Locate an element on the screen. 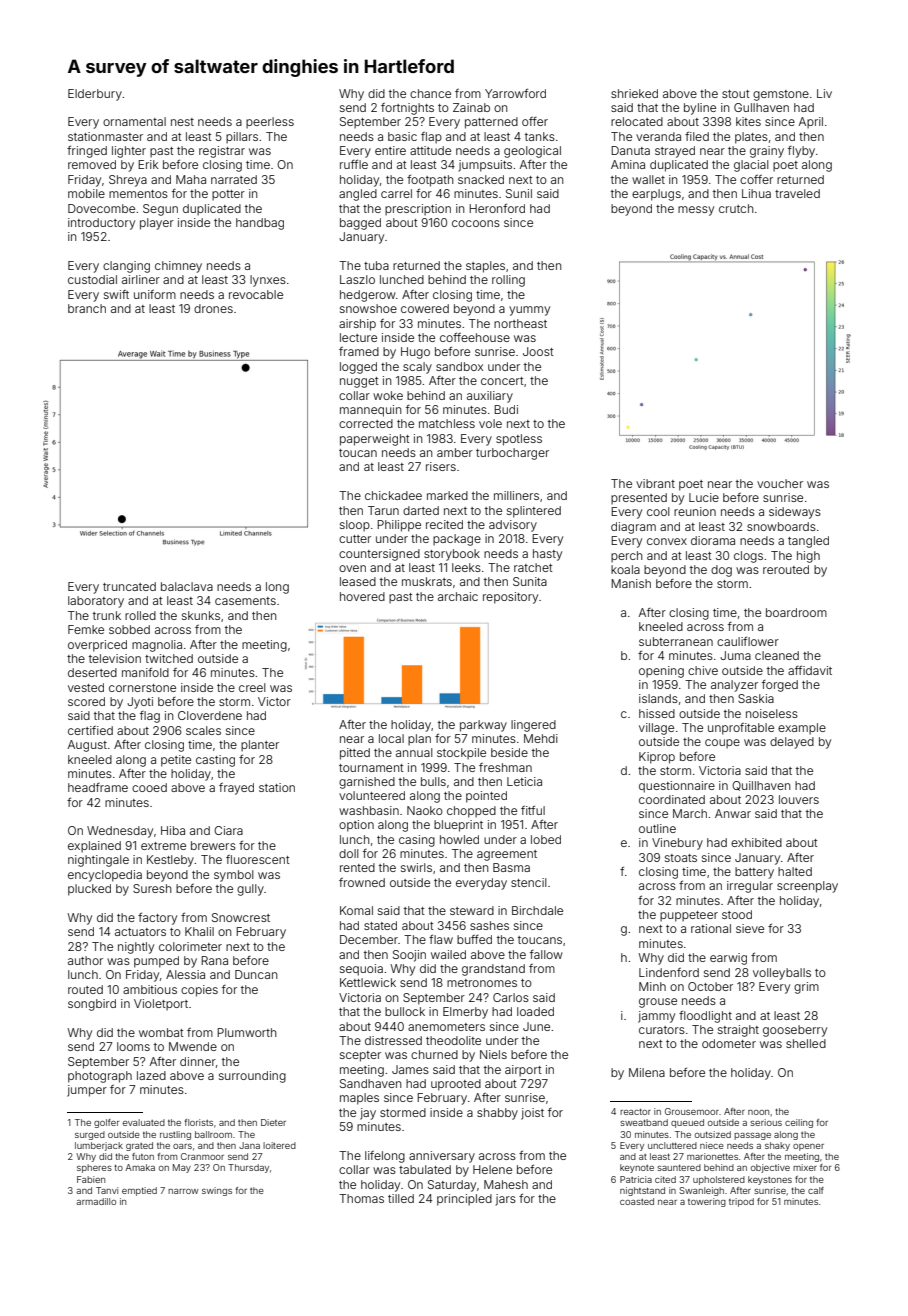 The width and height of the screenshot is (908, 1316). crutch is located at coordinates (736, 208).
